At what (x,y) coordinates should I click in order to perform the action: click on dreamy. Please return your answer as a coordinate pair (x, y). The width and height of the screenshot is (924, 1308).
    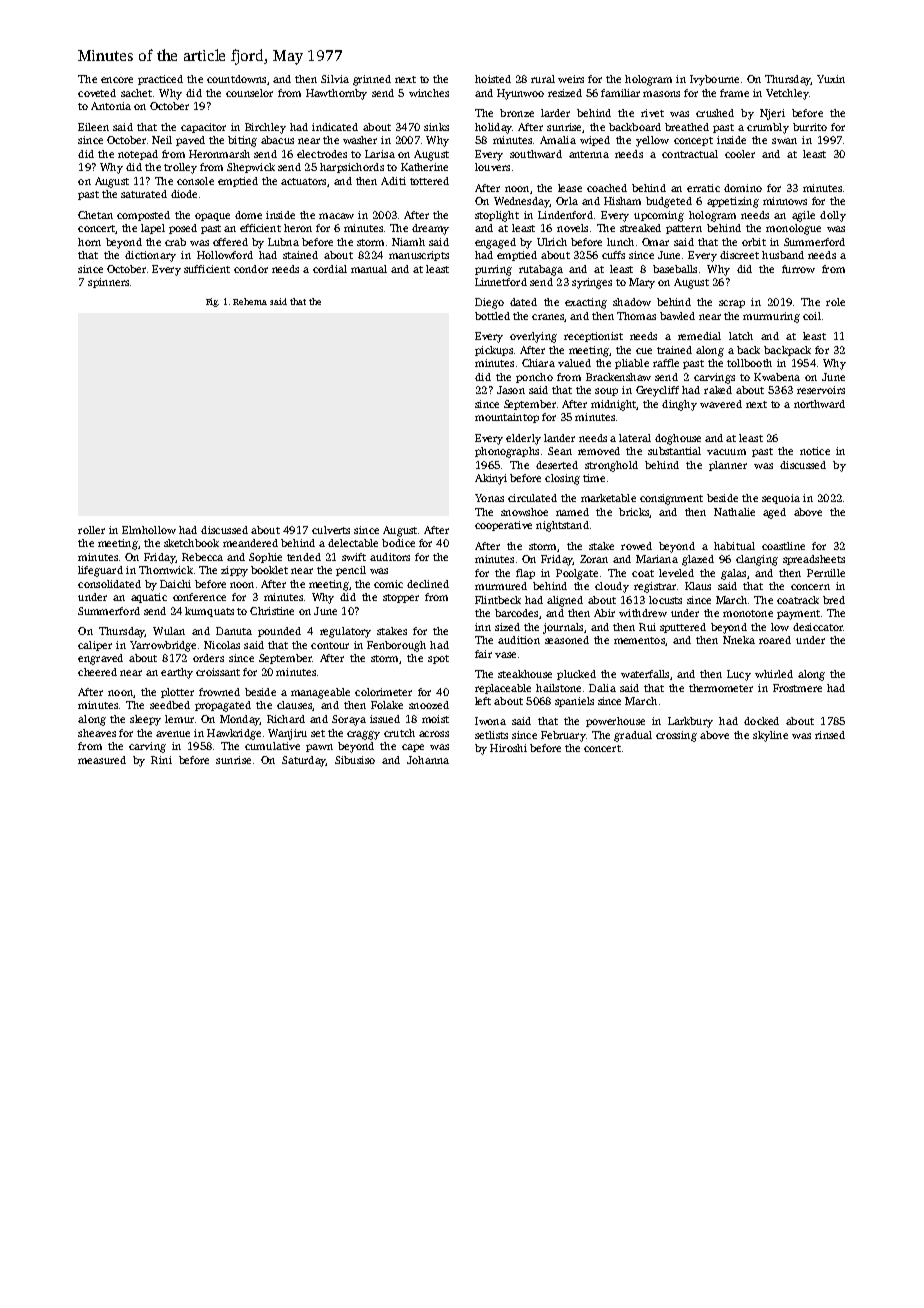
    Looking at the image, I should click on (430, 229).
